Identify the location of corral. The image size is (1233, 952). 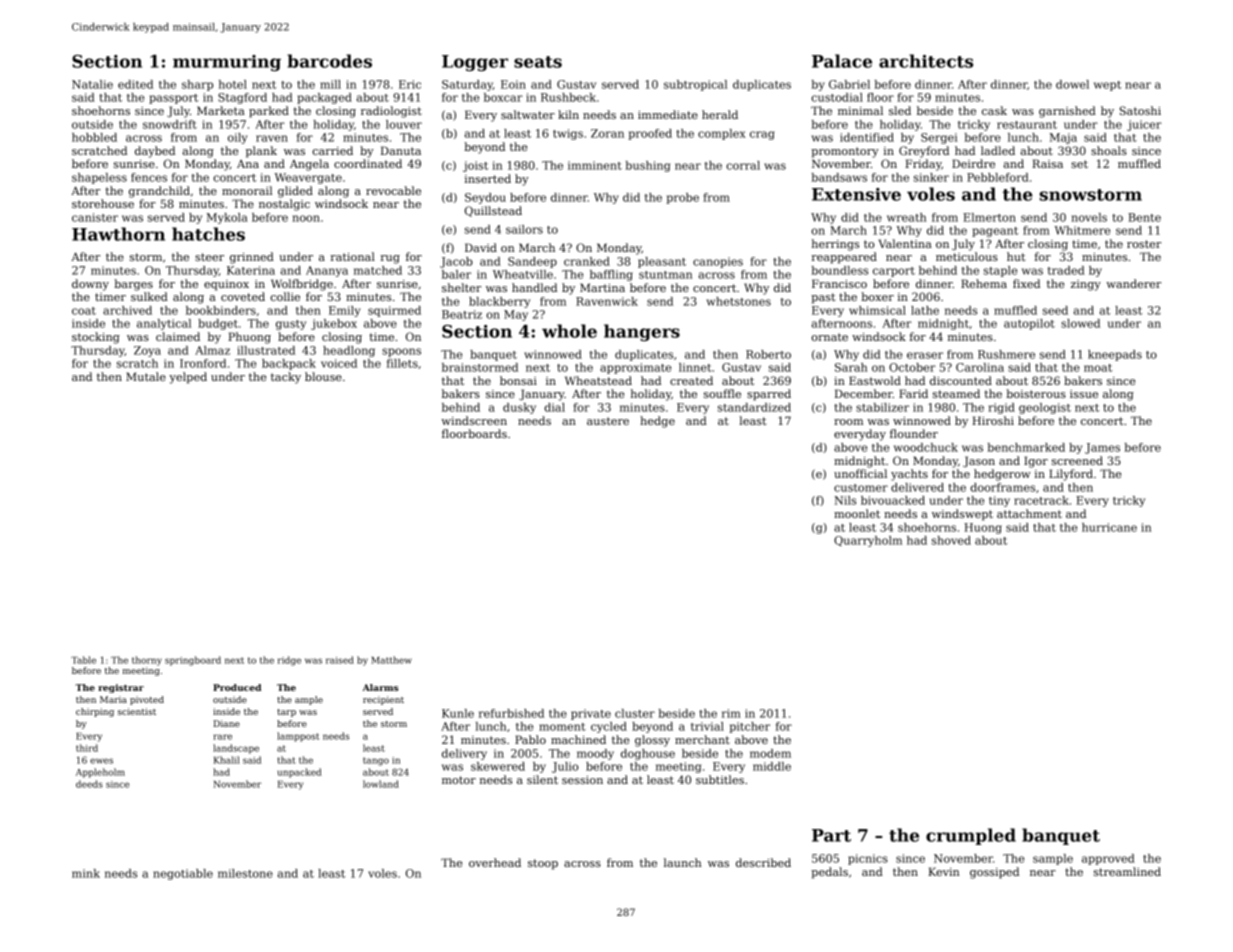
(743, 165).
